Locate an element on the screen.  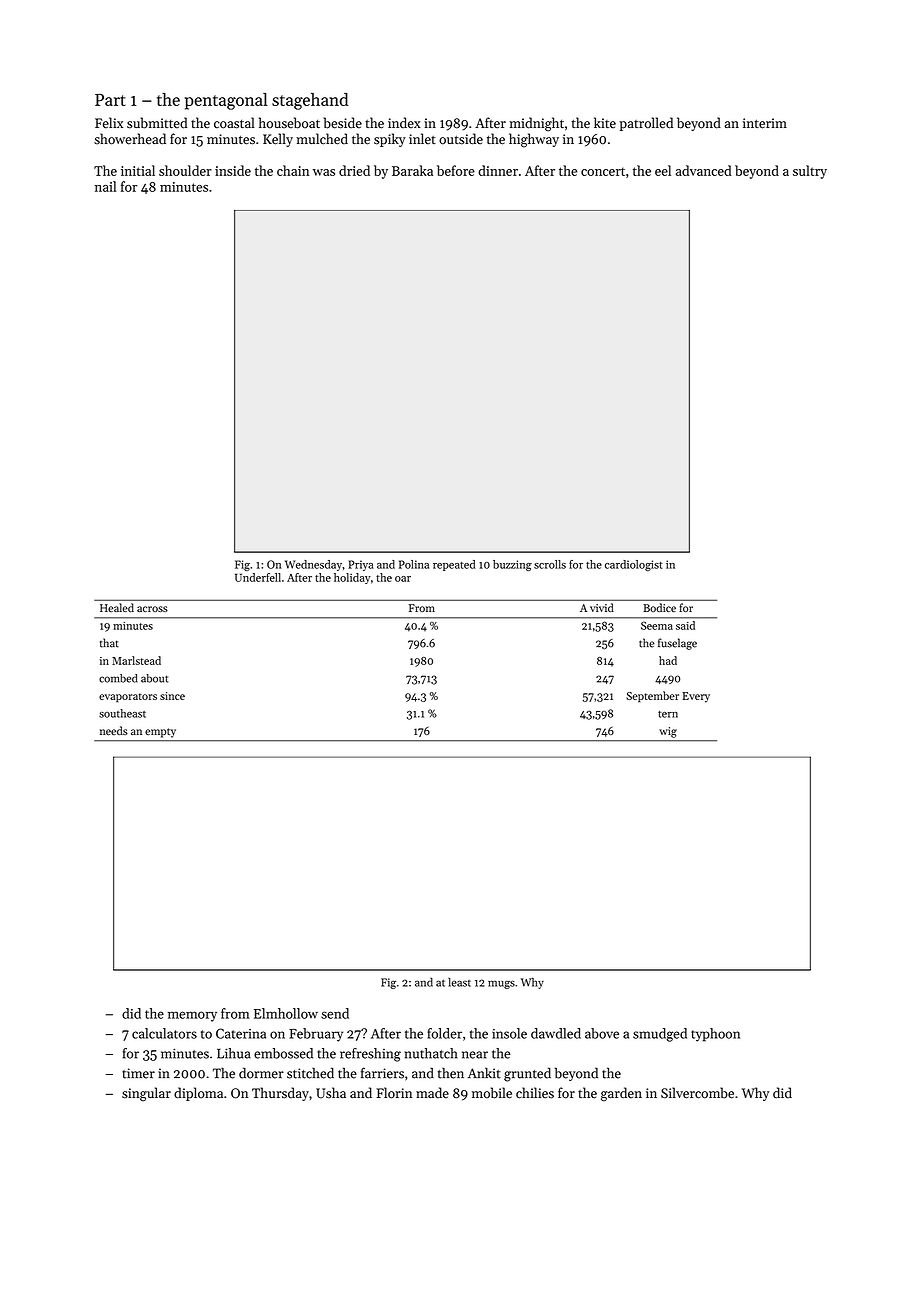
Underfell is located at coordinates (258, 577).
